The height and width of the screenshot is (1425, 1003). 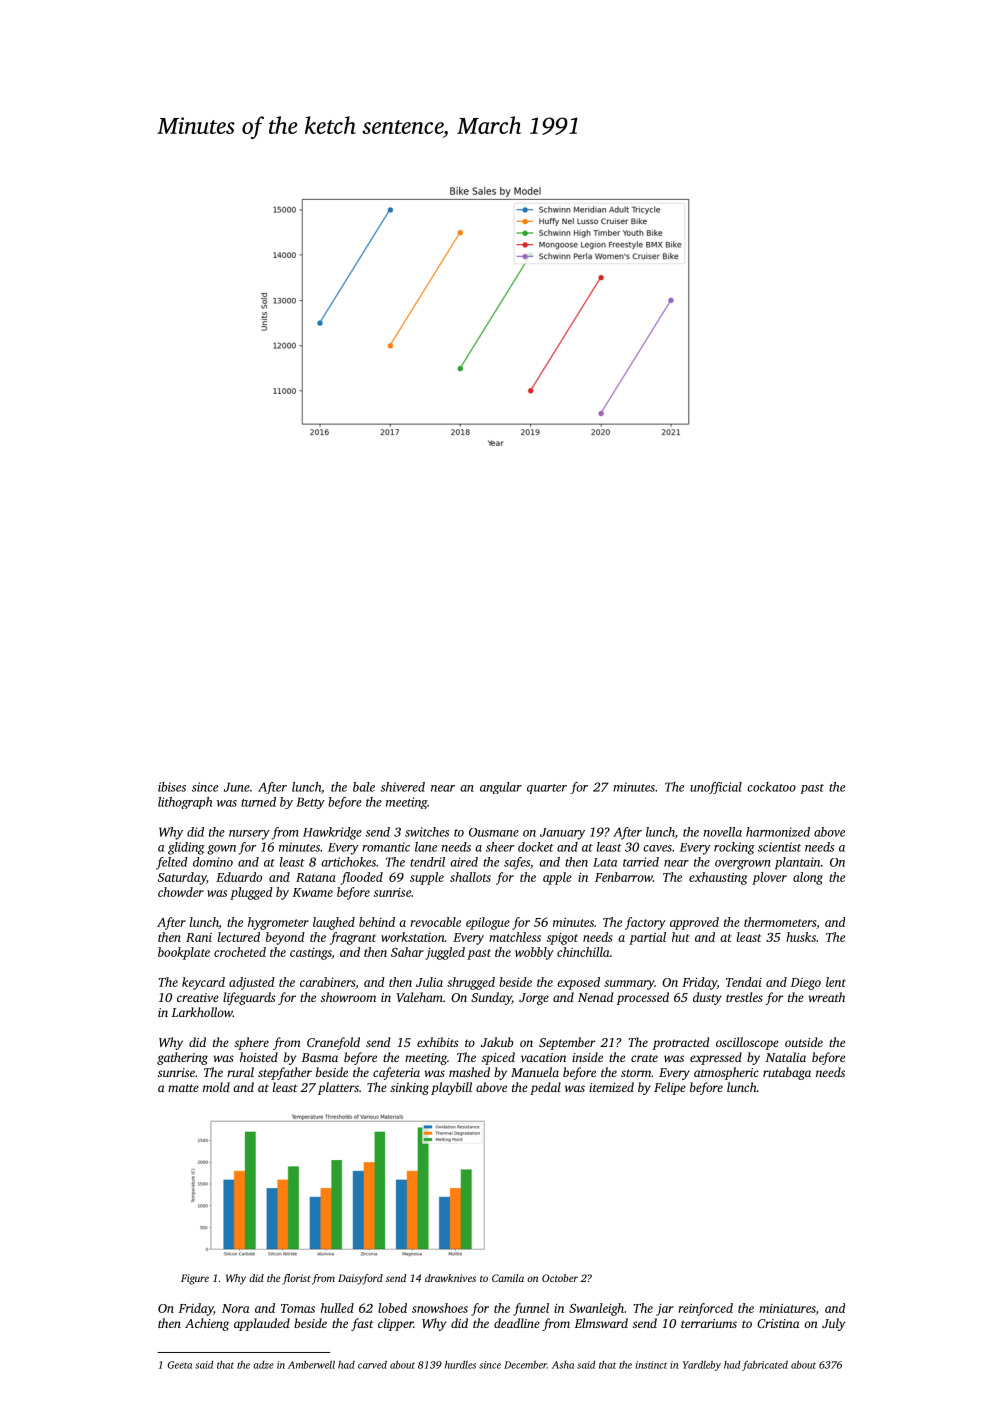 I want to click on playbill, so click(x=451, y=1088).
